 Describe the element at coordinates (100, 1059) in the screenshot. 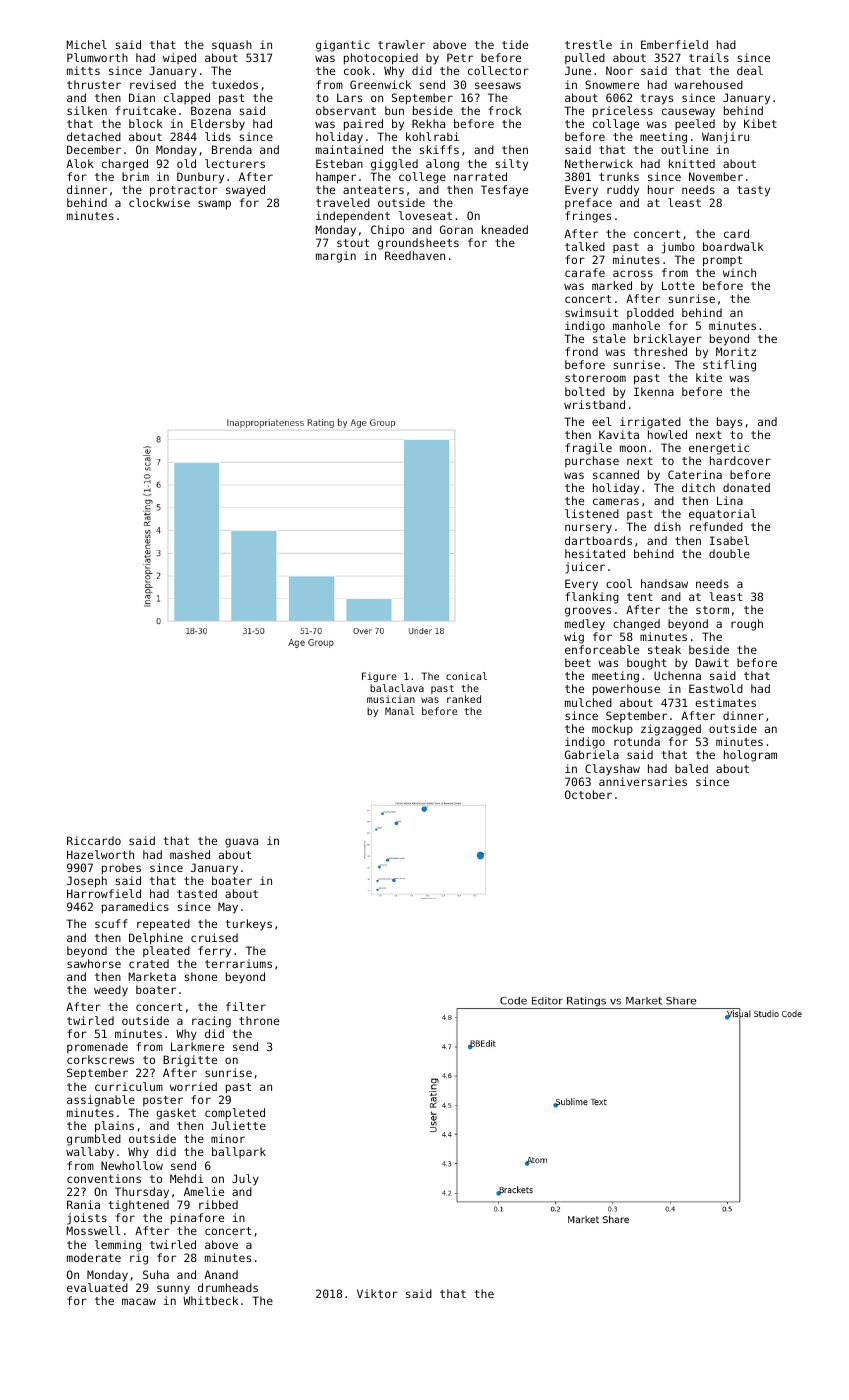

I see `corkscrews` at that location.
